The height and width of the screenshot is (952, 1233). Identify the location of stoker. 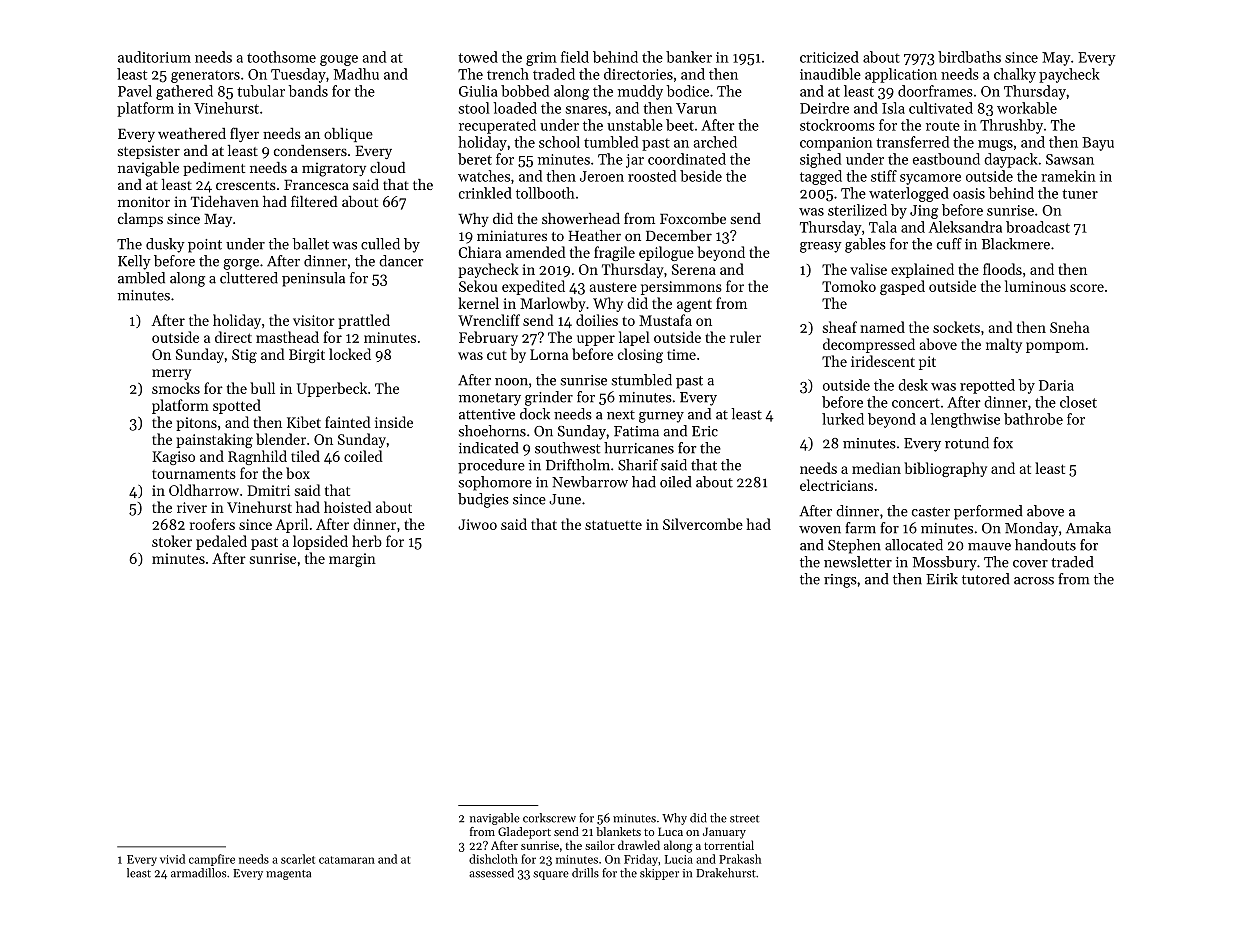
(172, 541).
